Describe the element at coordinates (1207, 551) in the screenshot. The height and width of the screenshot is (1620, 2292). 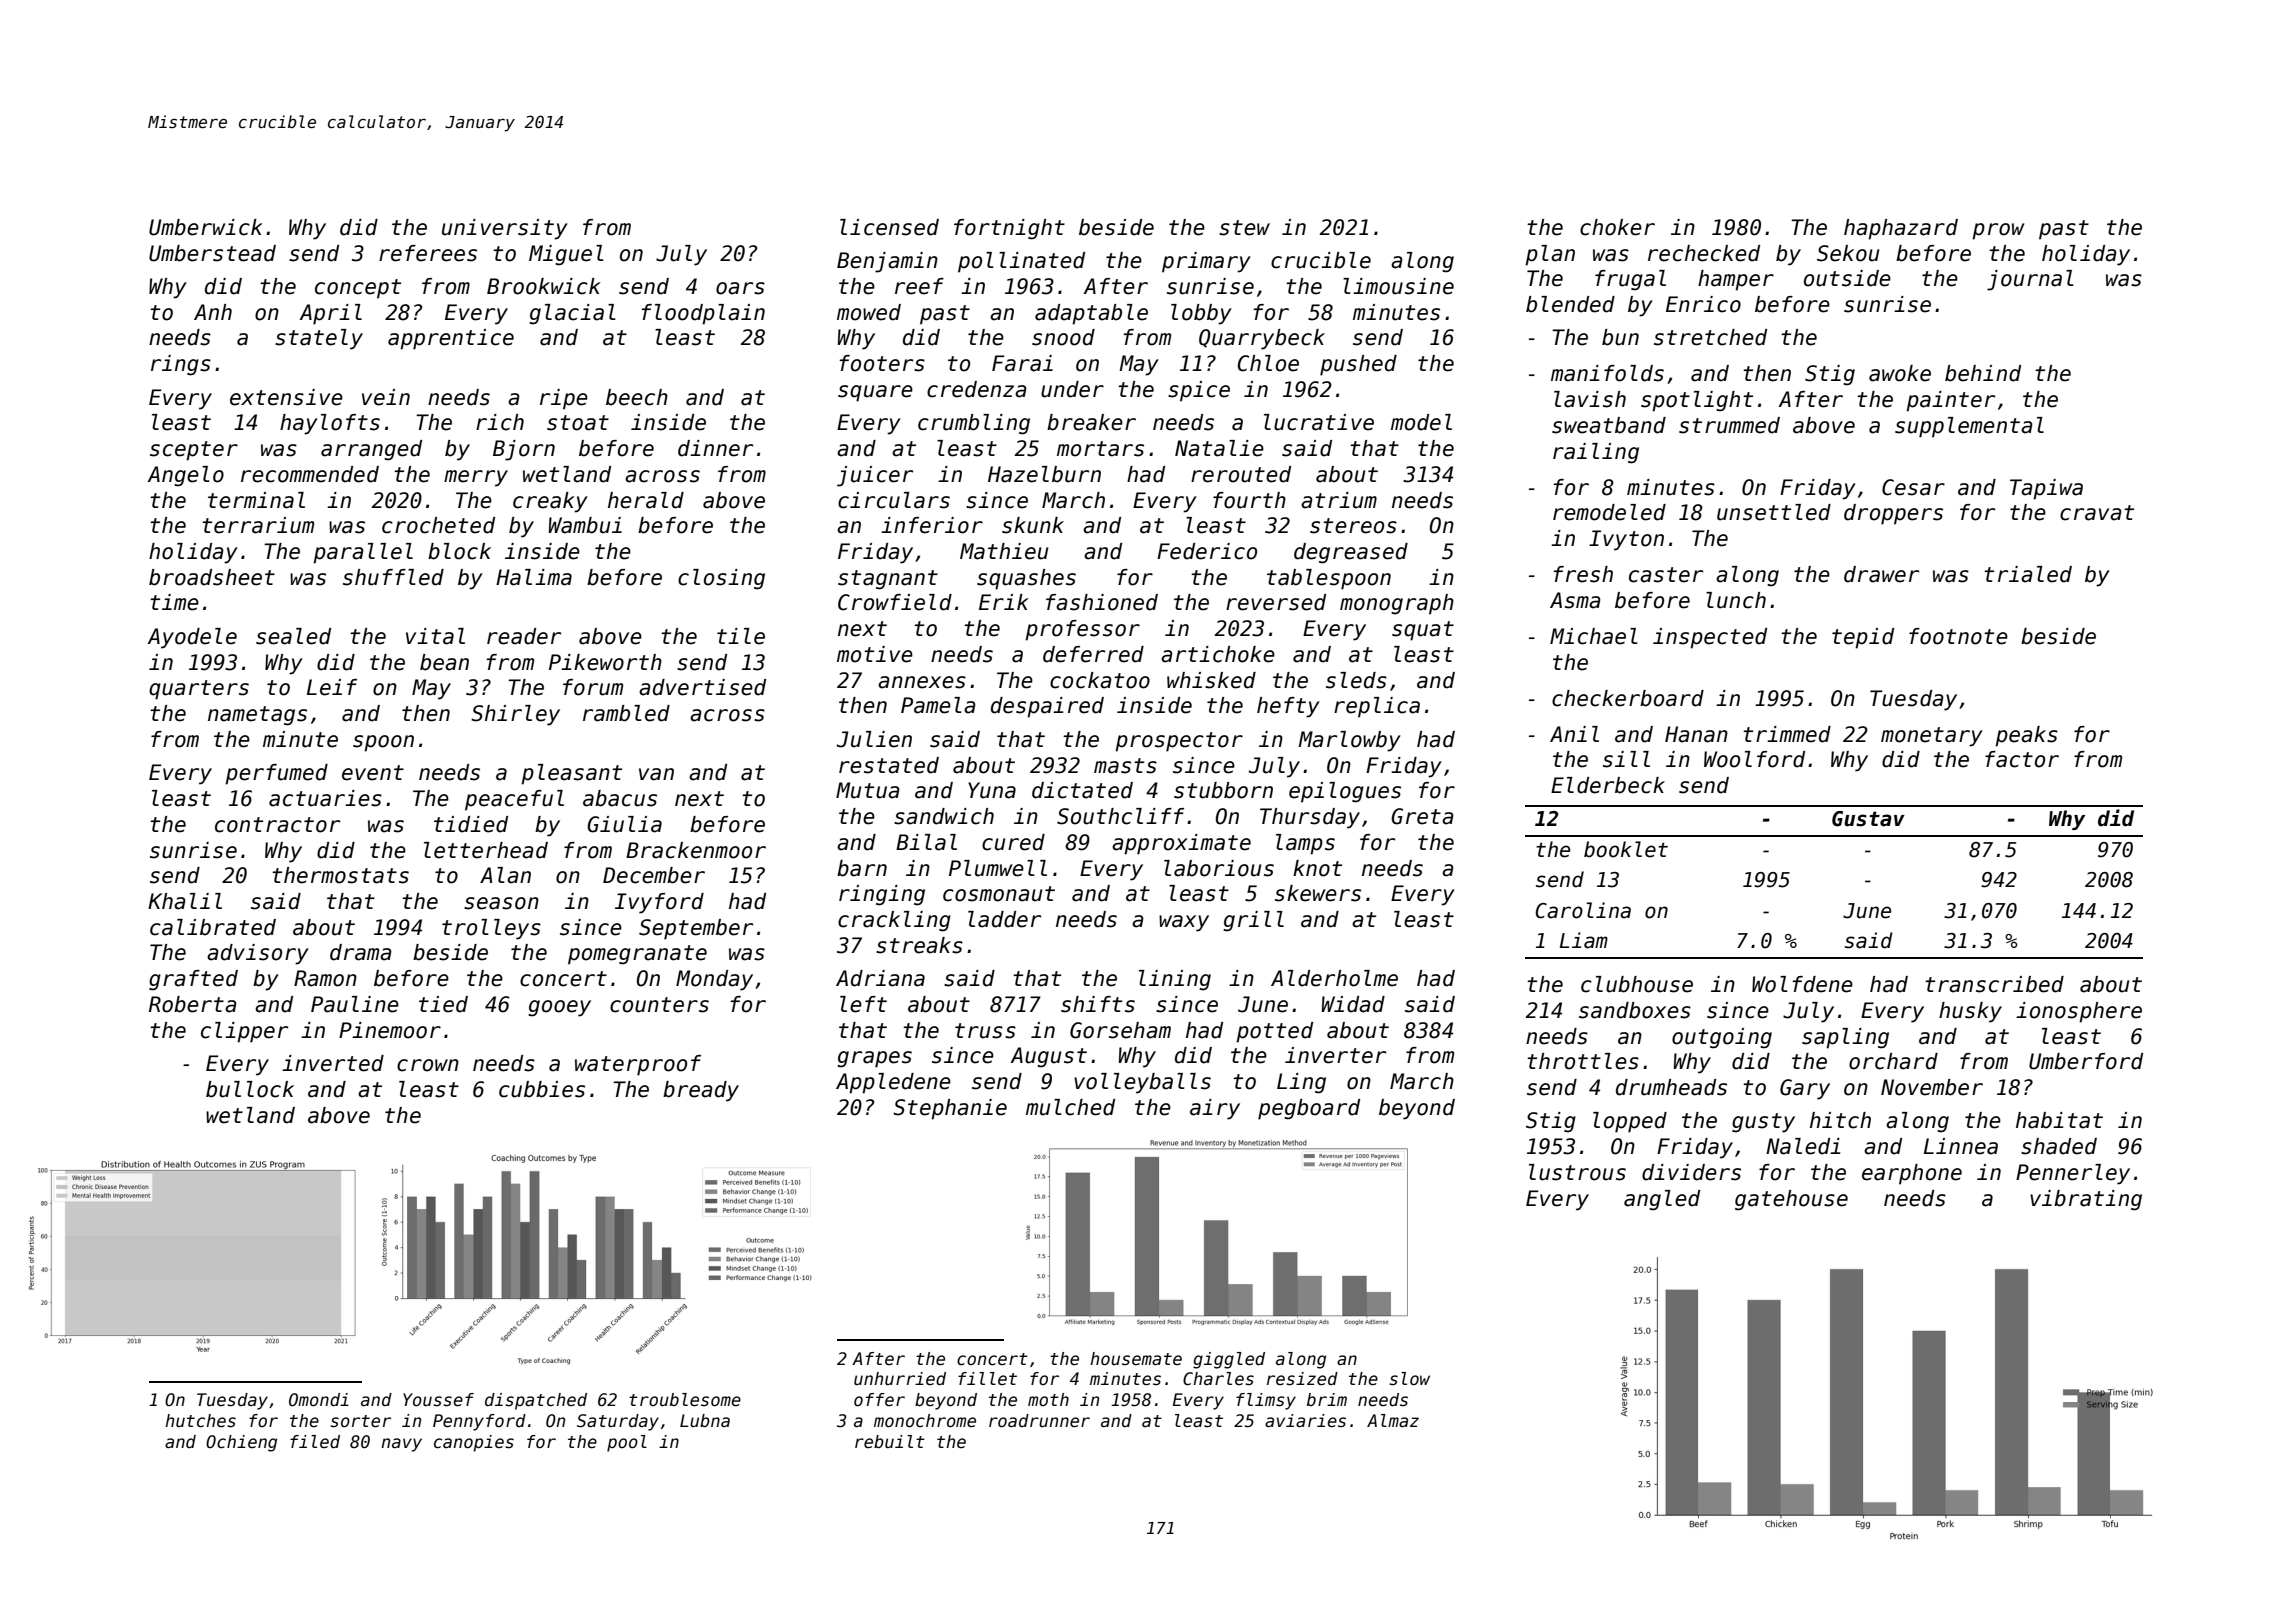
I see `Federico` at that location.
